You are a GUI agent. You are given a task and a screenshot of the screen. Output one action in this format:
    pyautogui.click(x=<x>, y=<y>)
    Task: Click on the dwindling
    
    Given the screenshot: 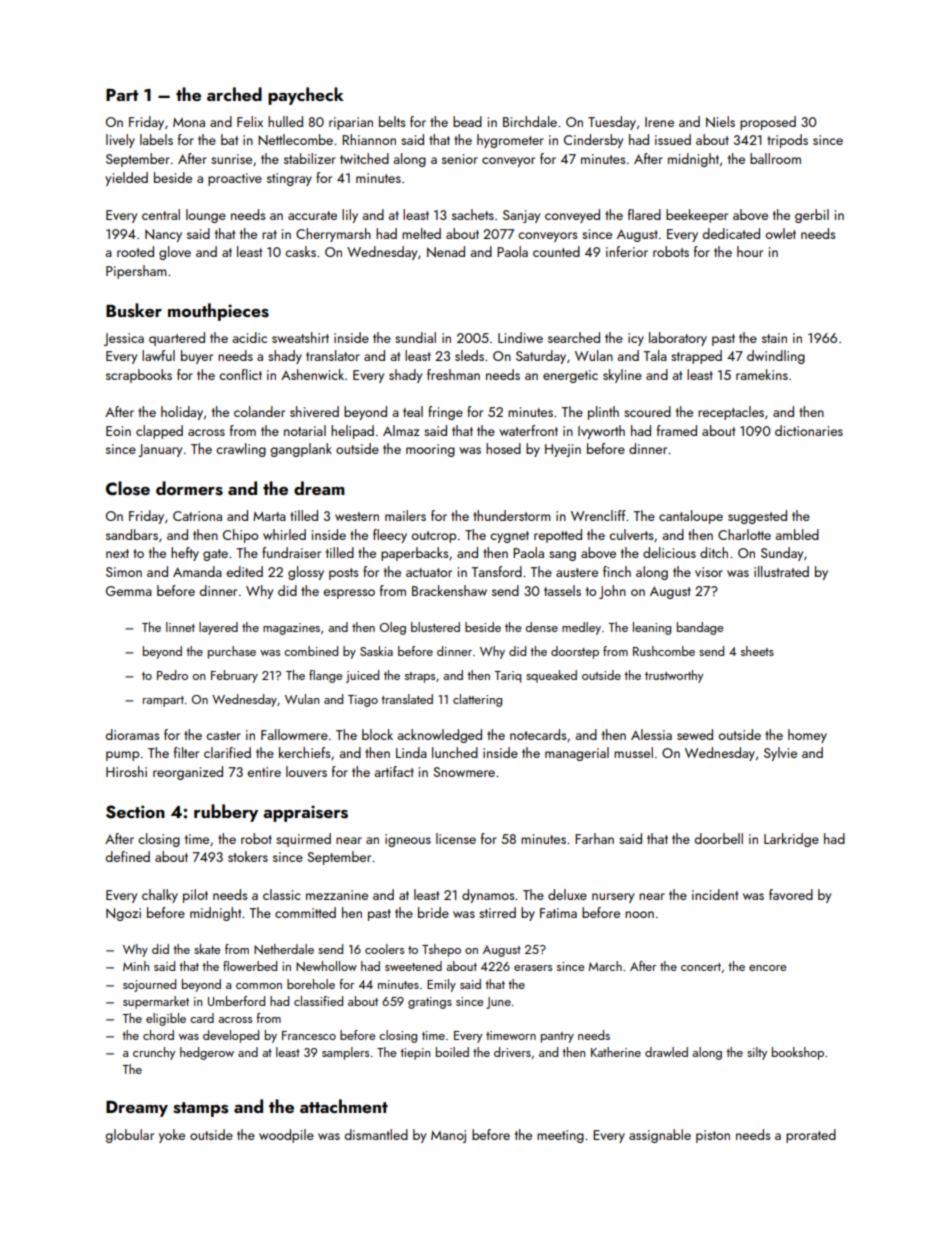 What is the action you would take?
    pyautogui.click(x=776, y=357)
